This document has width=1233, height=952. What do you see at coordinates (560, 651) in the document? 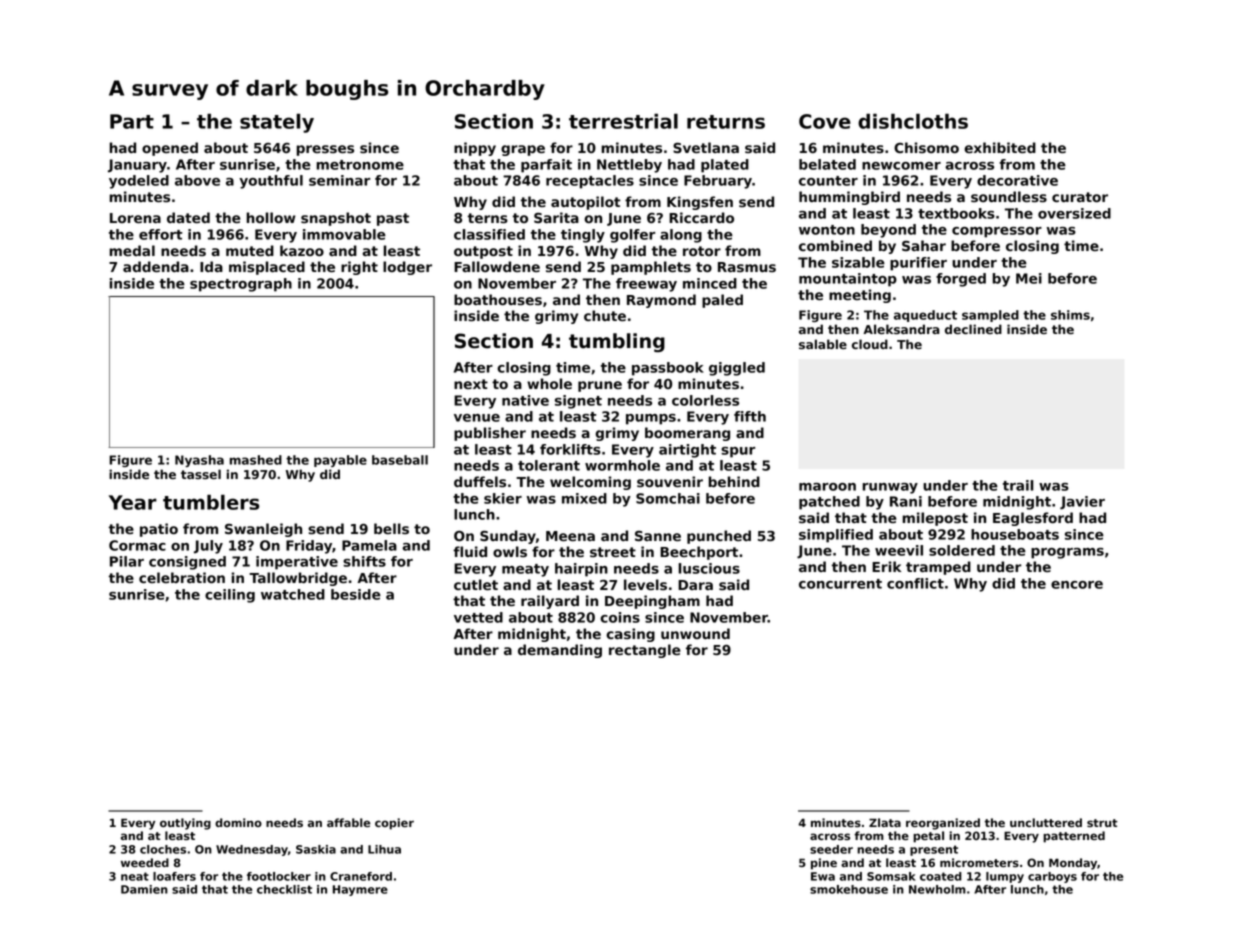
I see `demanding` at bounding box center [560, 651].
